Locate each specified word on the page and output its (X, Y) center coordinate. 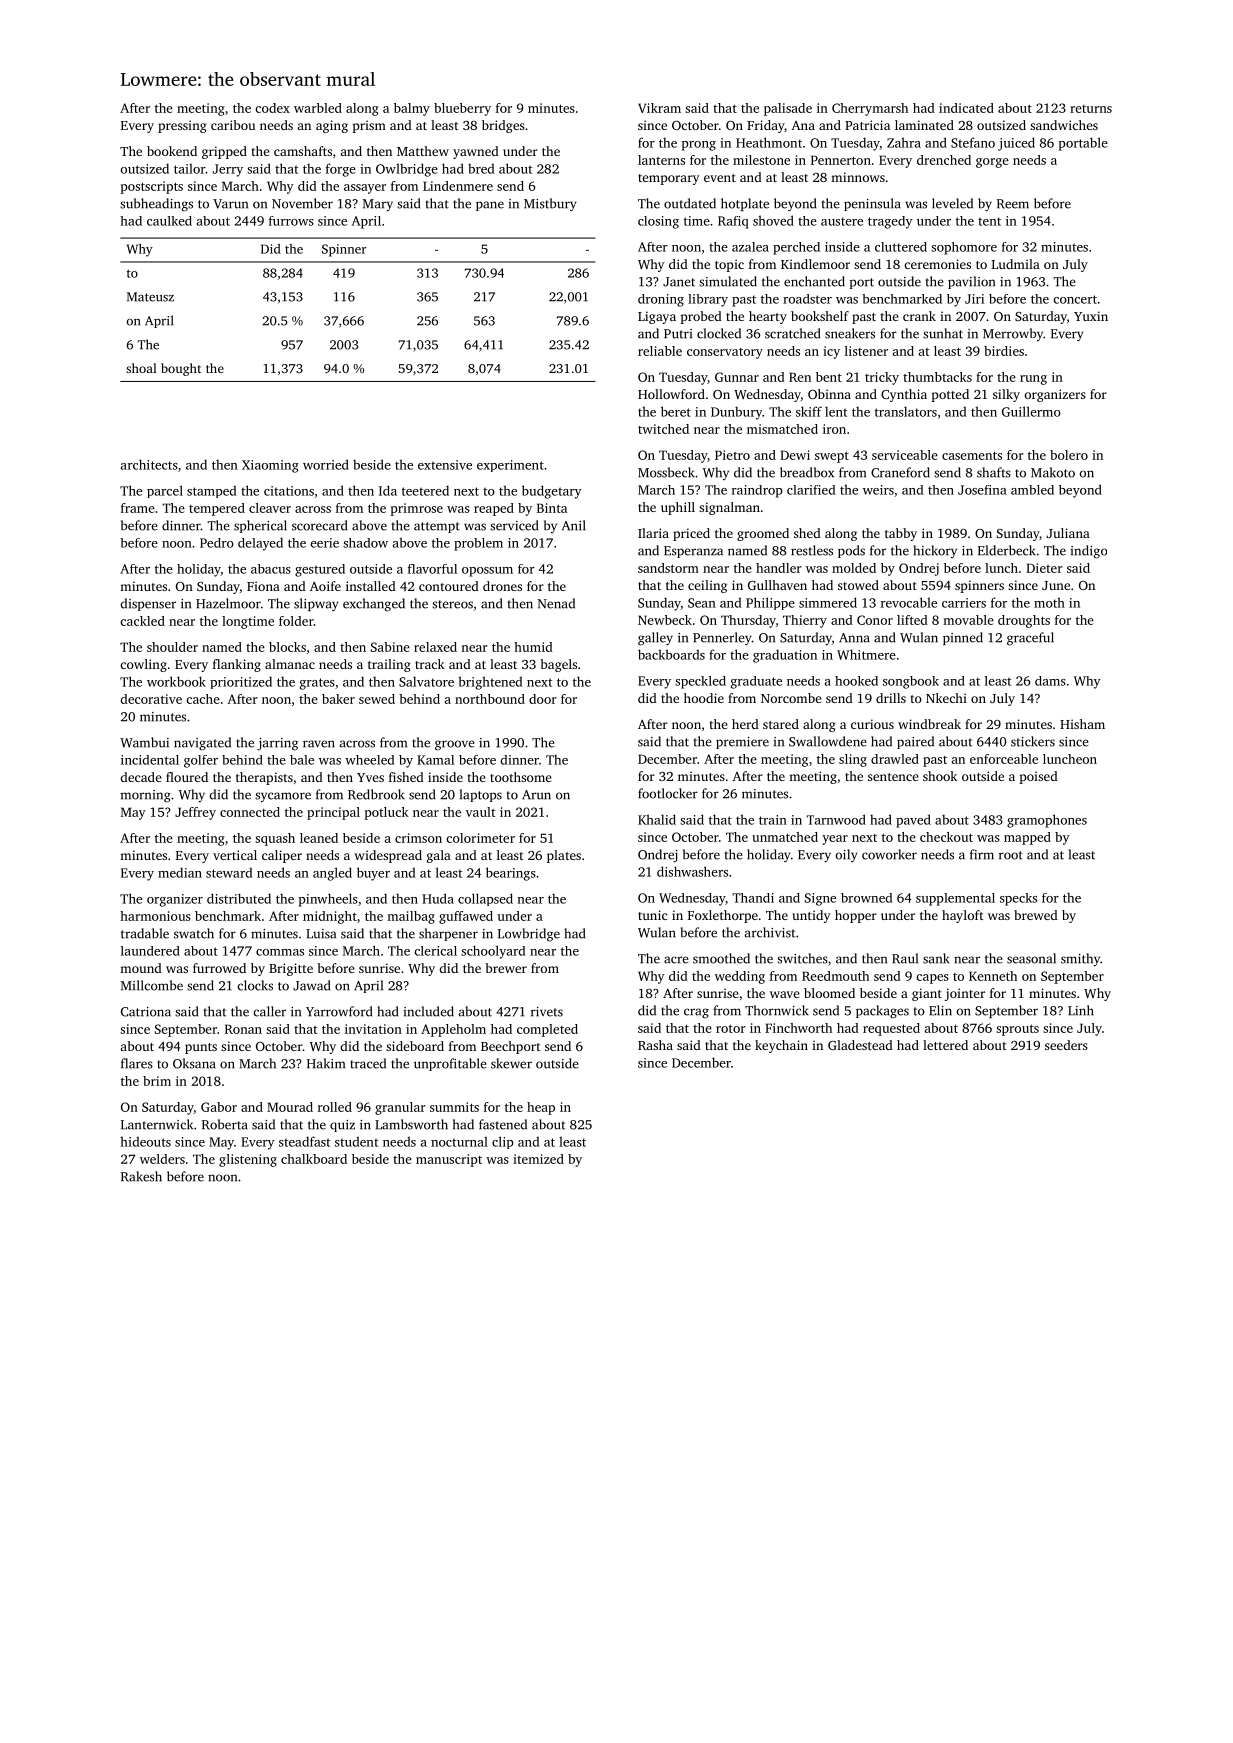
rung (1033, 380)
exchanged (374, 605)
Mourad (290, 1107)
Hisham (1082, 724)
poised (1038, 777)
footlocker (668, 793)
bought (181, 369)
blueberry (462, 109)
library (708, 300)
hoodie (704, 698)
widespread (388, 856)
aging (332, 126)
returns (1091, 109)
